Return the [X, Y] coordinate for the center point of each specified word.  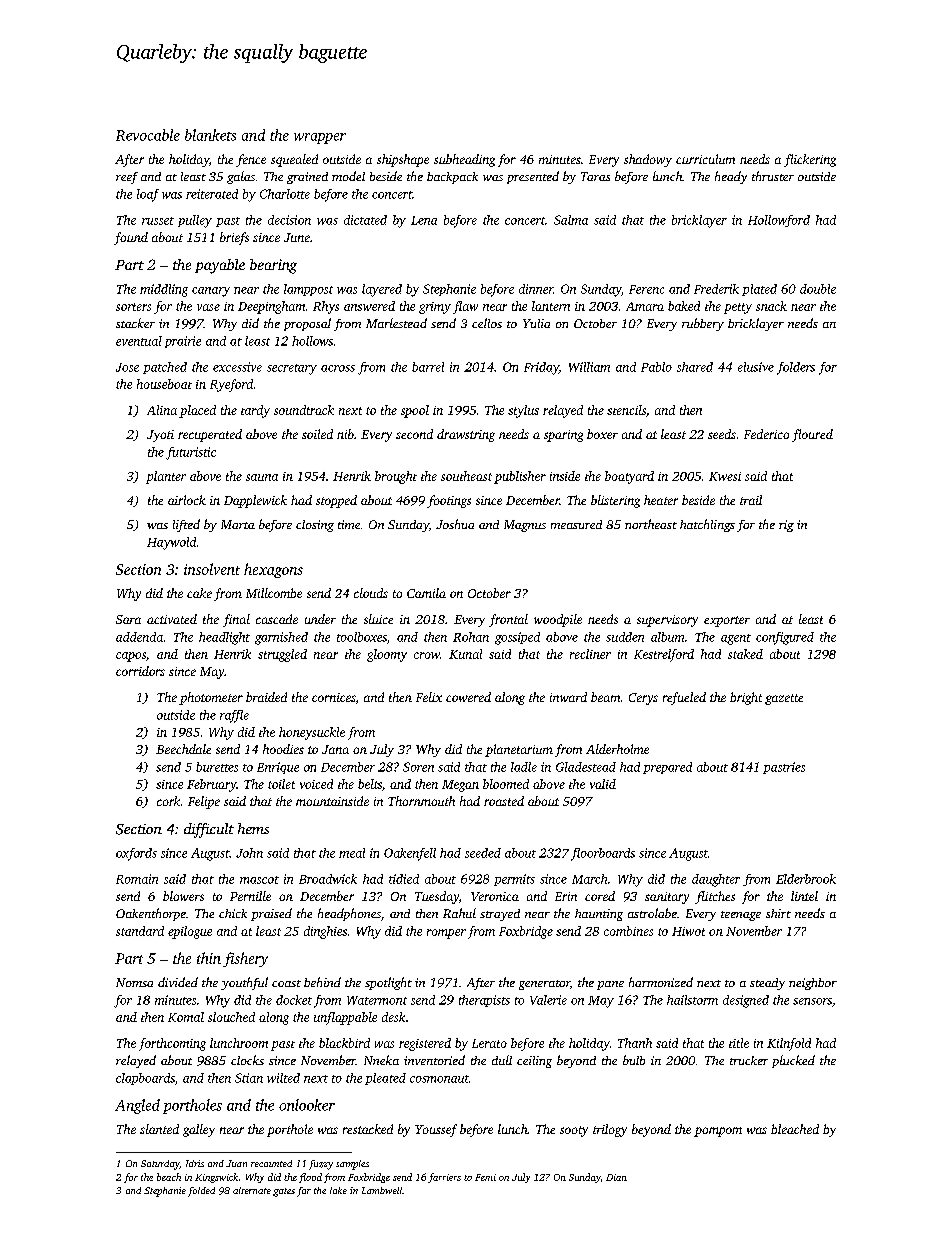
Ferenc [646, 289]
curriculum [705, 159]
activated [172, 619]
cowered [468, 697]
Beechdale [183, 749]
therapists [484, 1001]
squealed [294, 160]
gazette [784, 699]
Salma [571, 220]
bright [746, 698]
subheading [464, 160]
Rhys [326, 307]
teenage [741, 916]
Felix [429, 697]
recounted [271, 1163]
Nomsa [134, 982]
